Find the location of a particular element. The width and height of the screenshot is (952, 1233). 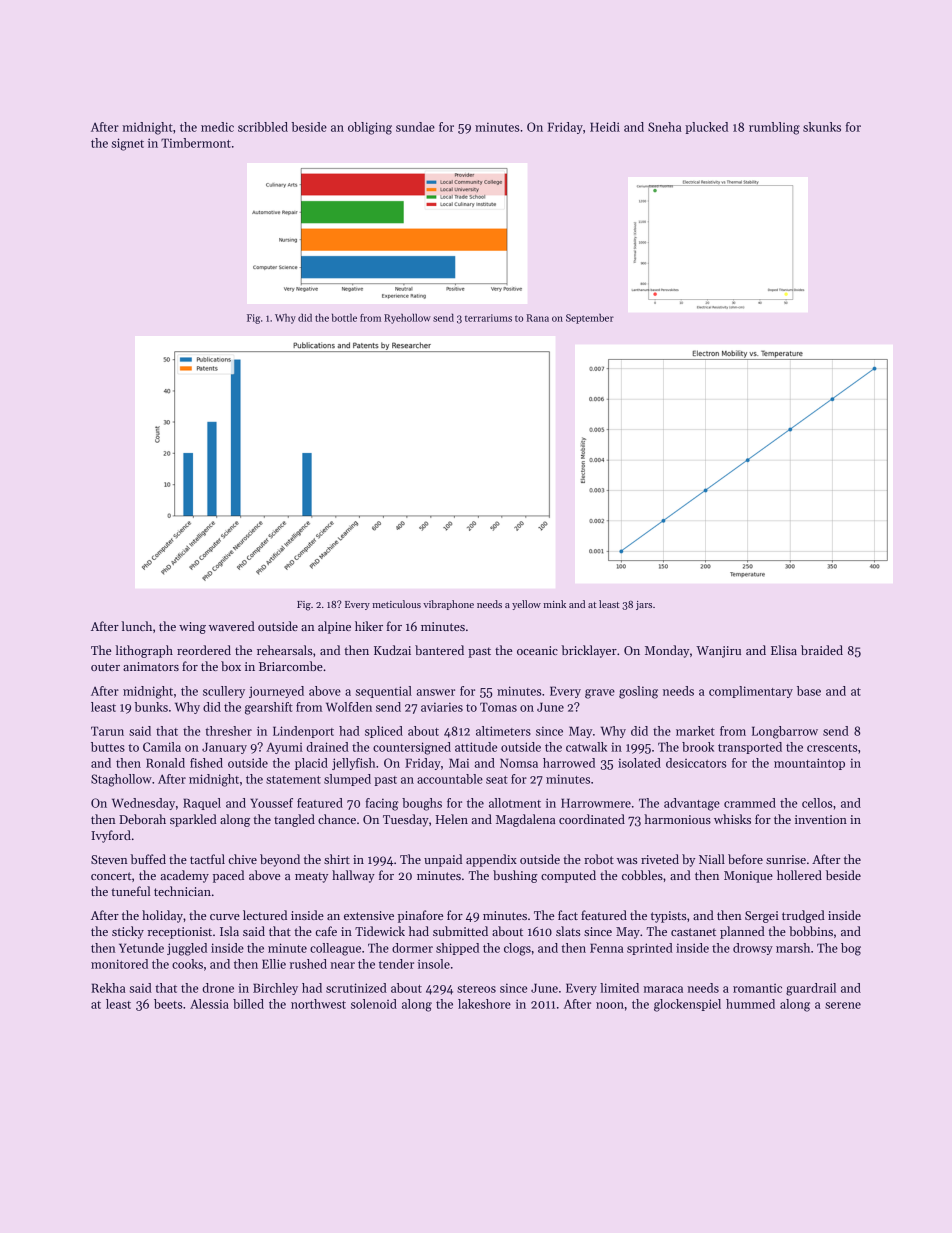

braided is located at coordinates (822, 650).
